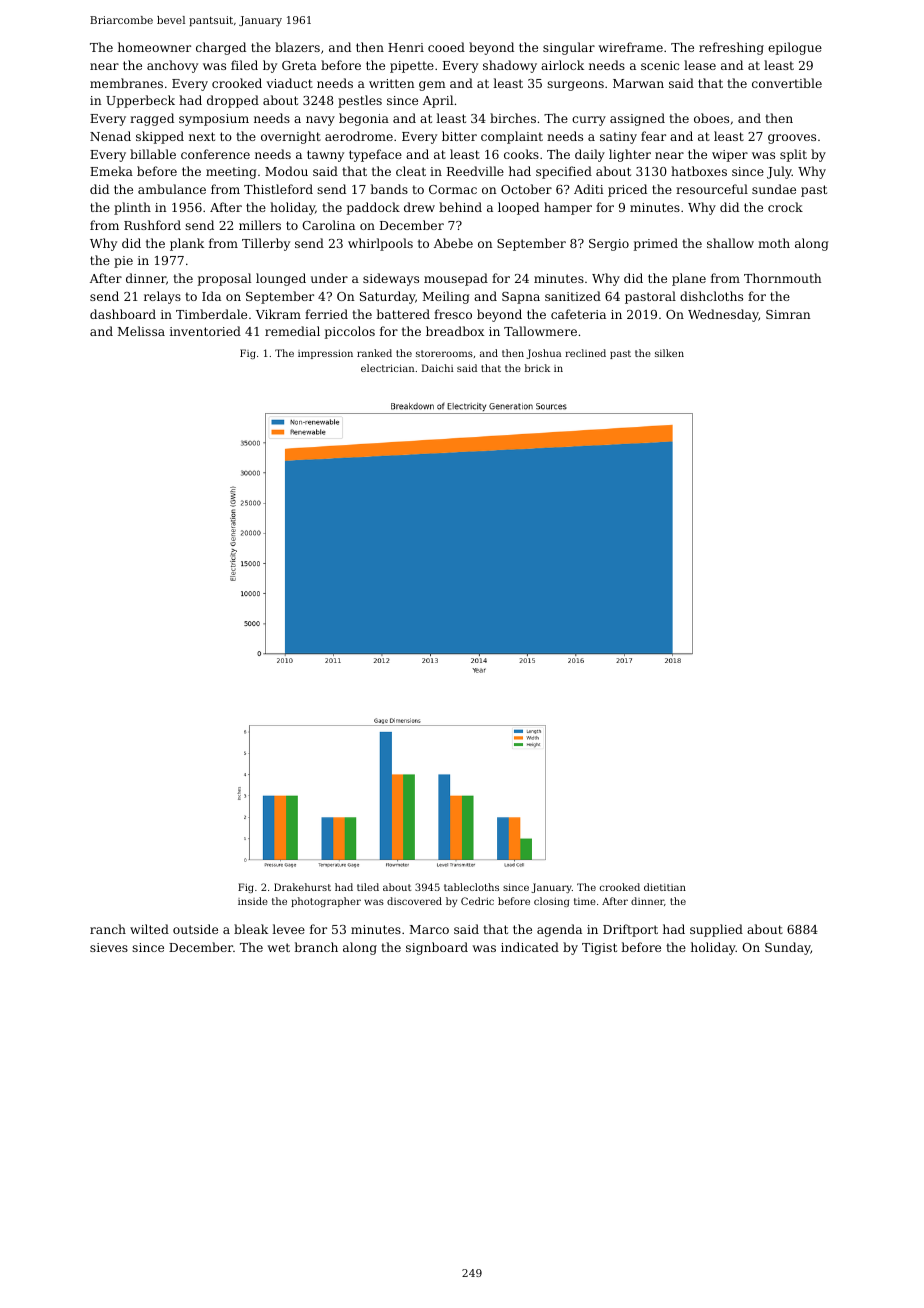 This image has height=1308, width=924. Describe the element at coordinates (154, 47) in the image. I see `homeowner` at that location.
